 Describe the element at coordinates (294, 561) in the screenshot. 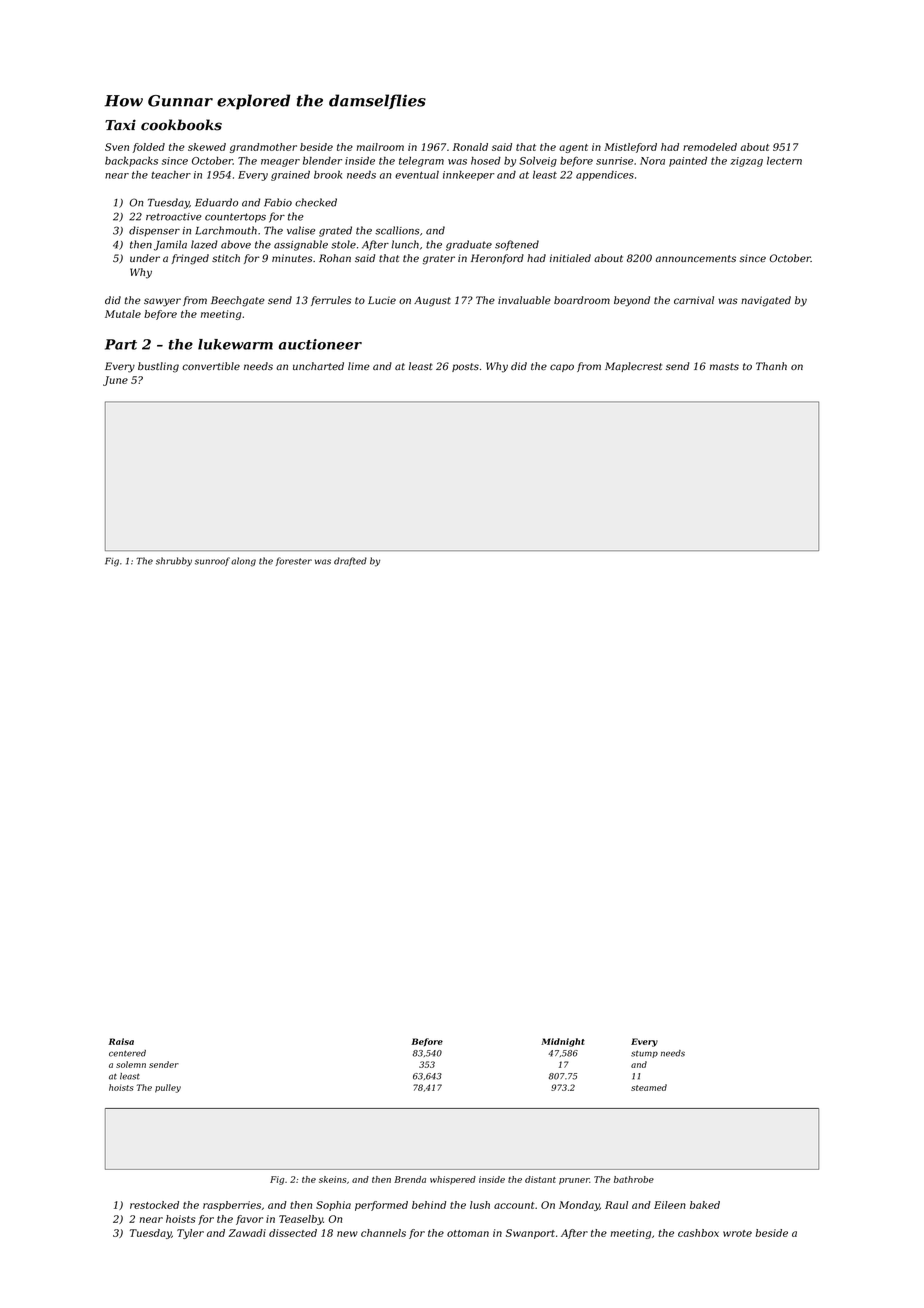

I see `forester` at that location.
